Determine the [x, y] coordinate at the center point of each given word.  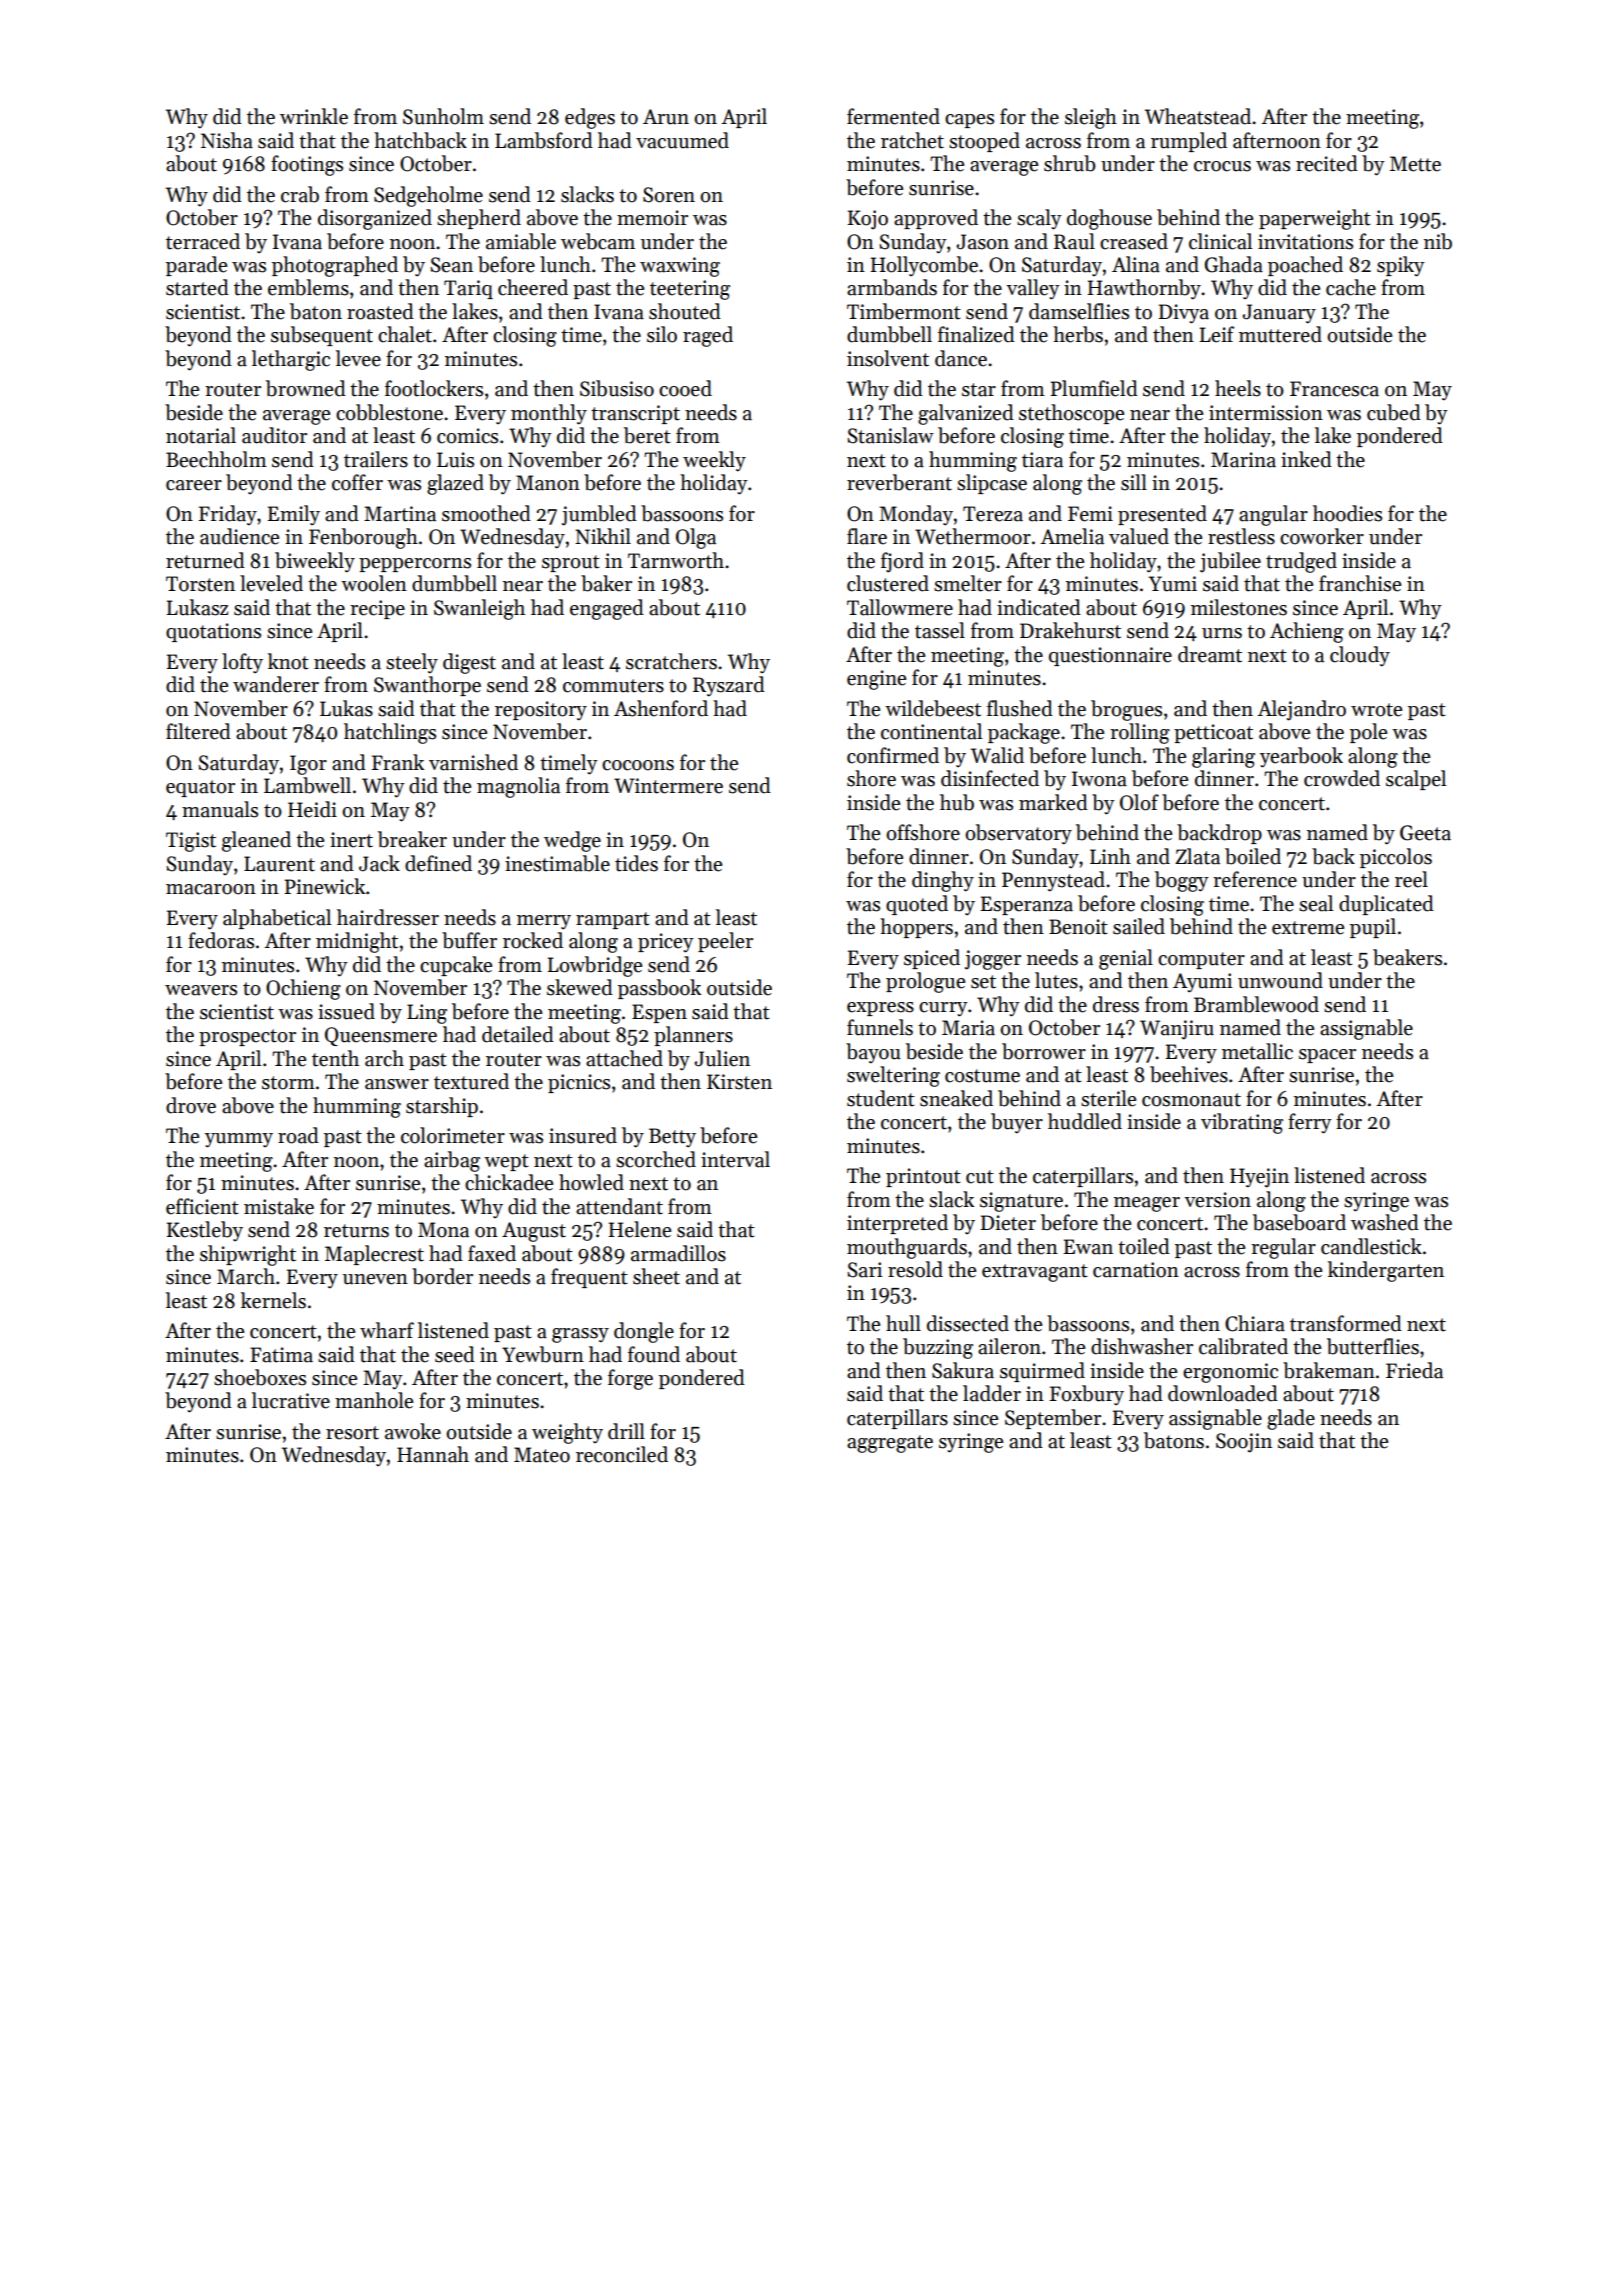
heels [1238, 388]
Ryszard [729, 686]
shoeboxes [260, 1377]
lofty [242, 663]
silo [662, 334]
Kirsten [739, 1082]
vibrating [1242, 1123]
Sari [864, 1270]
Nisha [227, 140]
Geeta [1425, 833]
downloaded [1223, 1393]
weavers [201, 990]
